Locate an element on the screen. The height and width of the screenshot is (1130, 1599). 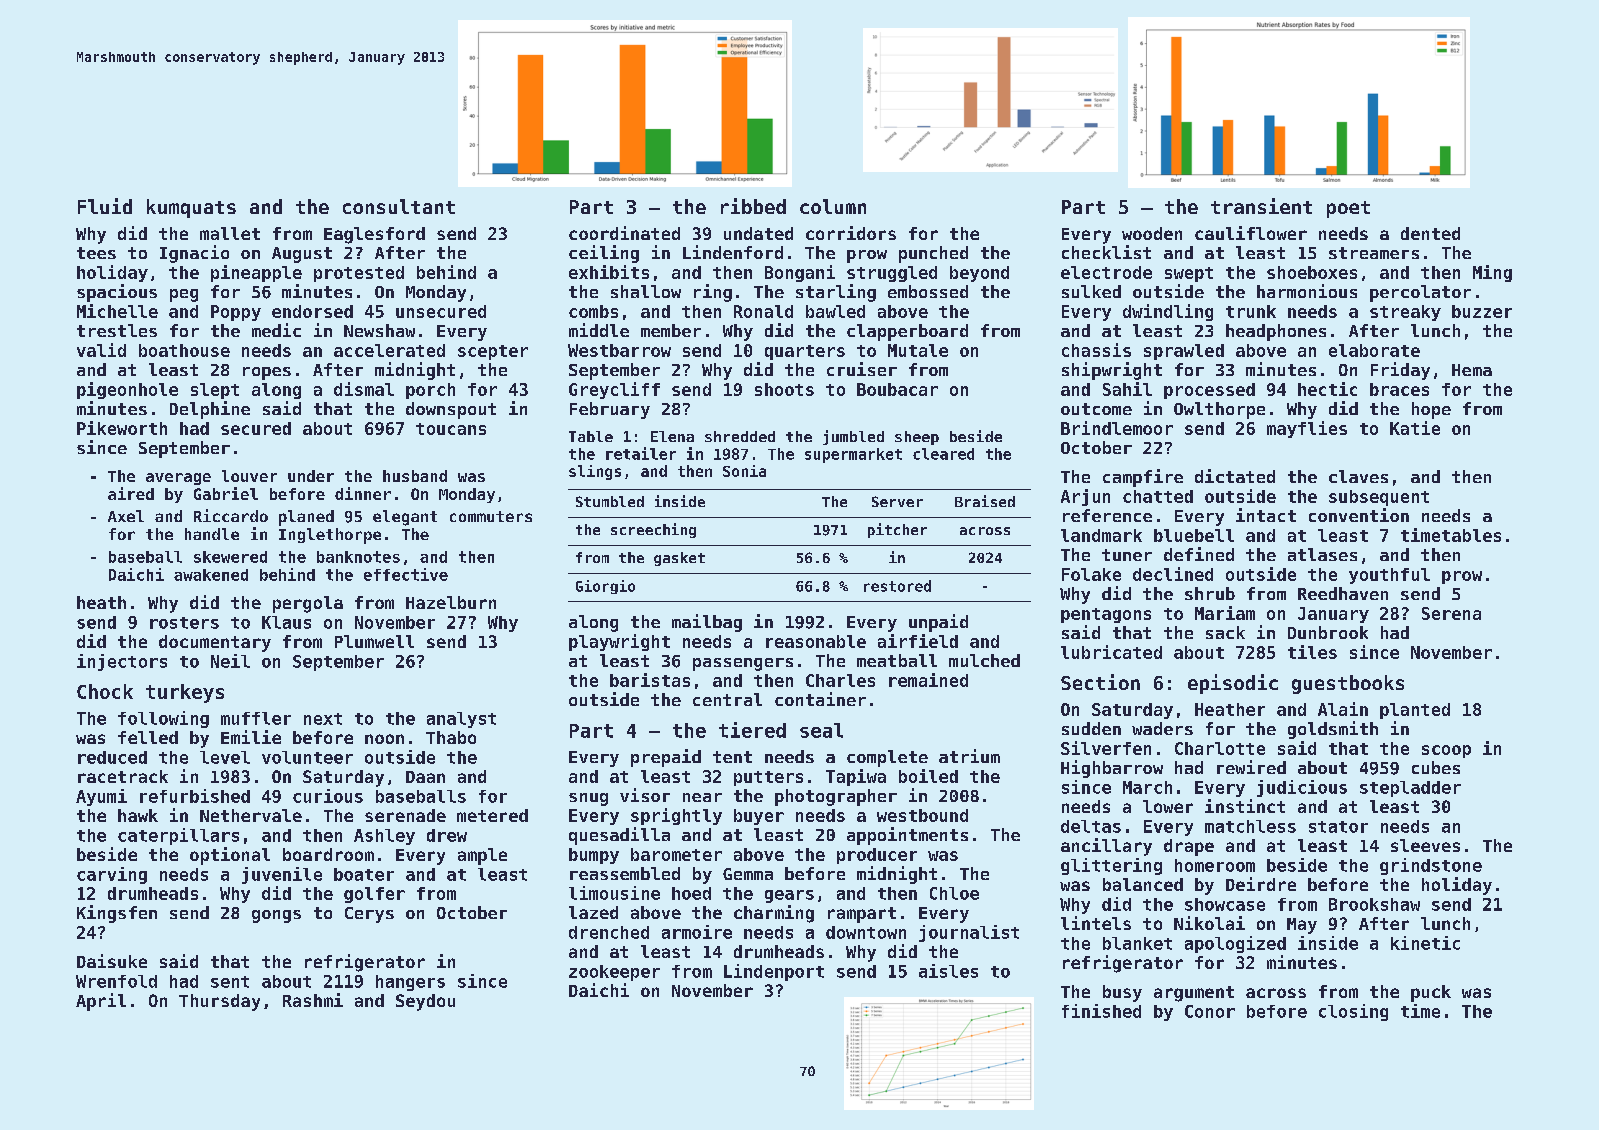
protested is located at coordinates (359, 274).
